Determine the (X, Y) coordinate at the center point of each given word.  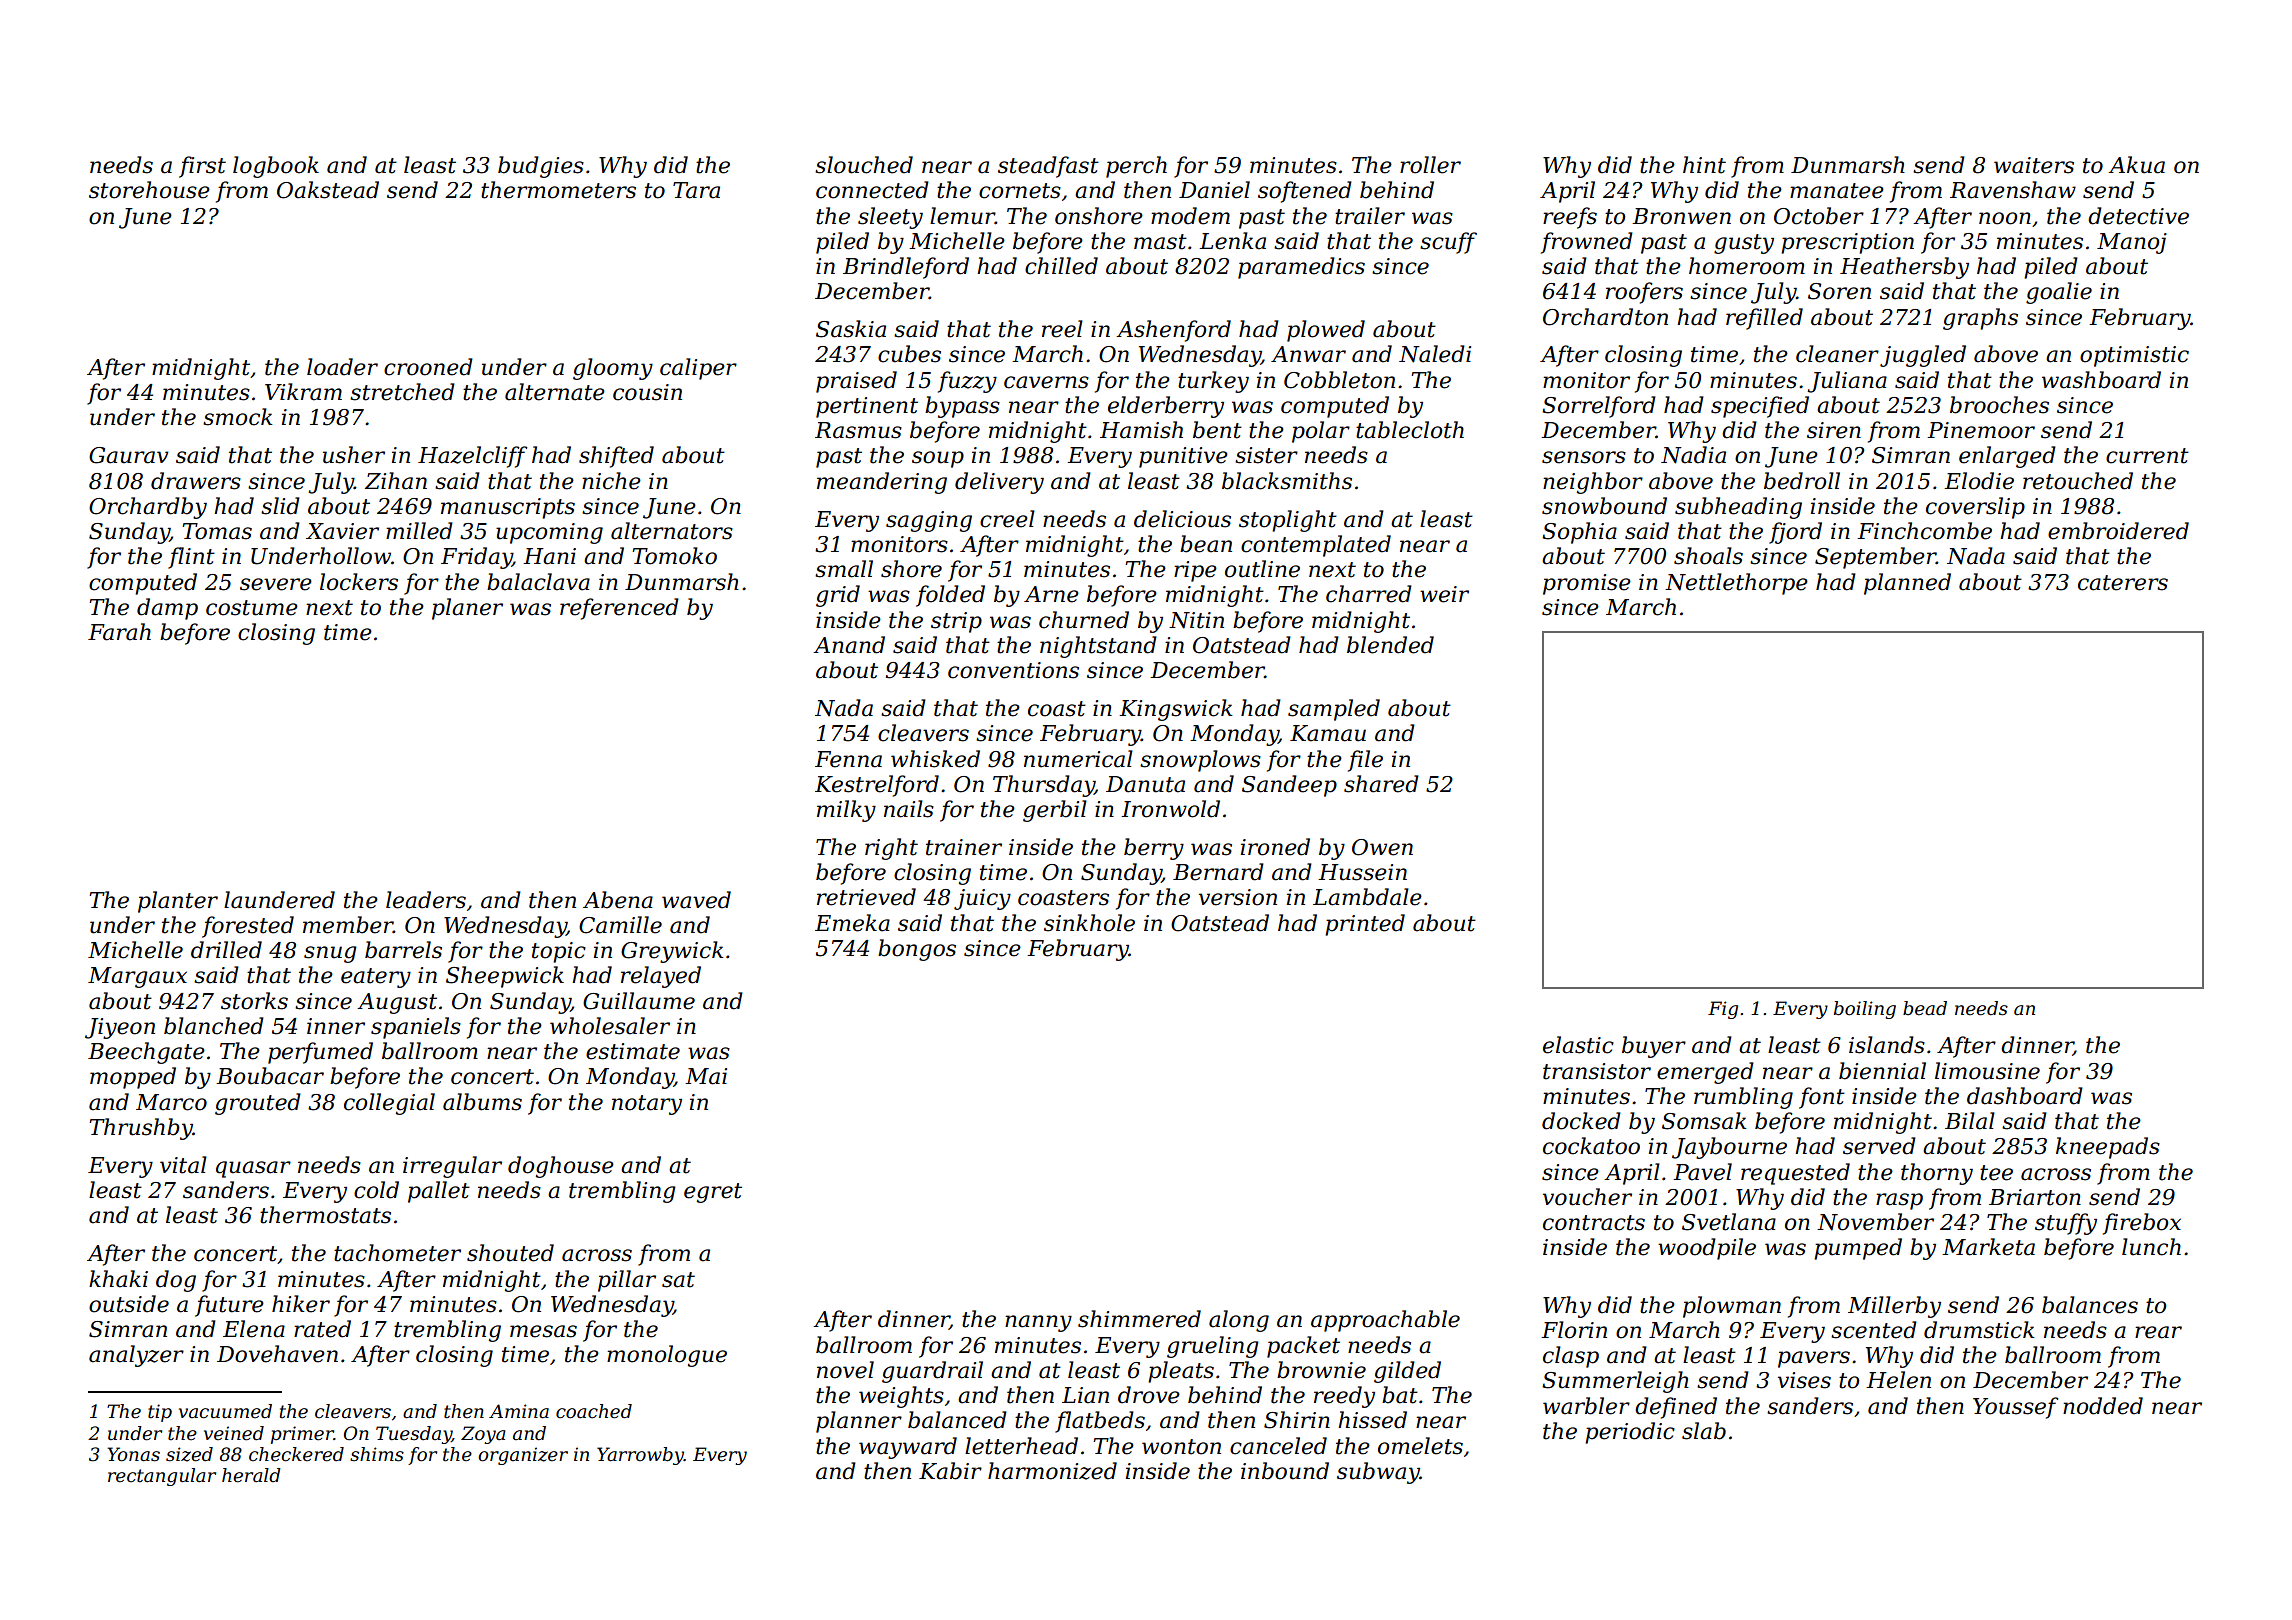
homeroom (1747, 266)
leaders (426, 900)
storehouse (149, 190)
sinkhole (1089, 923)
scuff (1448, 243)
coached (594, 1411)
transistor (1597, 1071)
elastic (1578, 1045)
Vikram (303, 392)
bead (1925, 1008)
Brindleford (906, 268)
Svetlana (1729, 1222)
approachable (1385, 1321)
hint (1704, 165)
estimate (633, 1051)
